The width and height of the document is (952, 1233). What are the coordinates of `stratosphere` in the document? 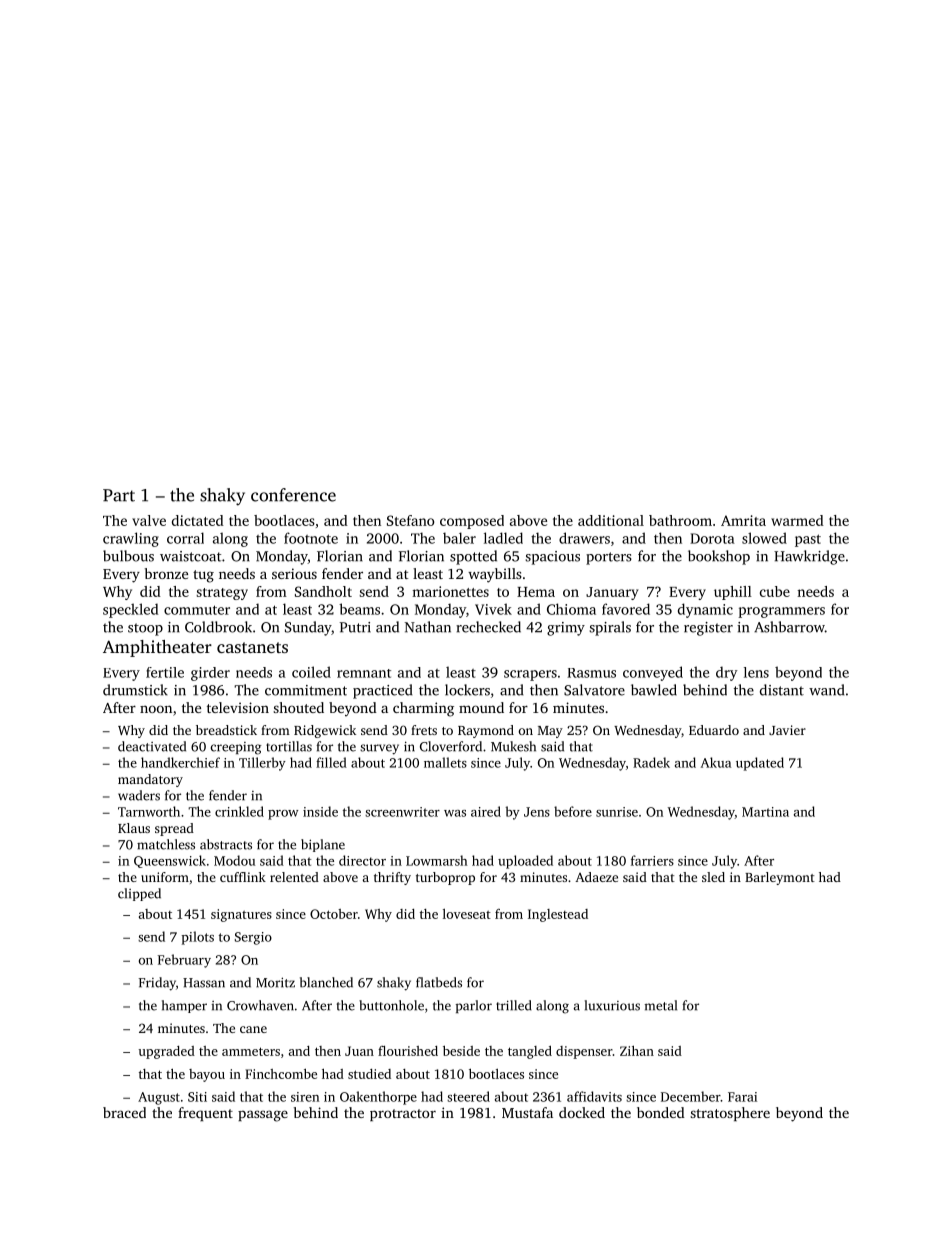 It's located at (730, 1114).
